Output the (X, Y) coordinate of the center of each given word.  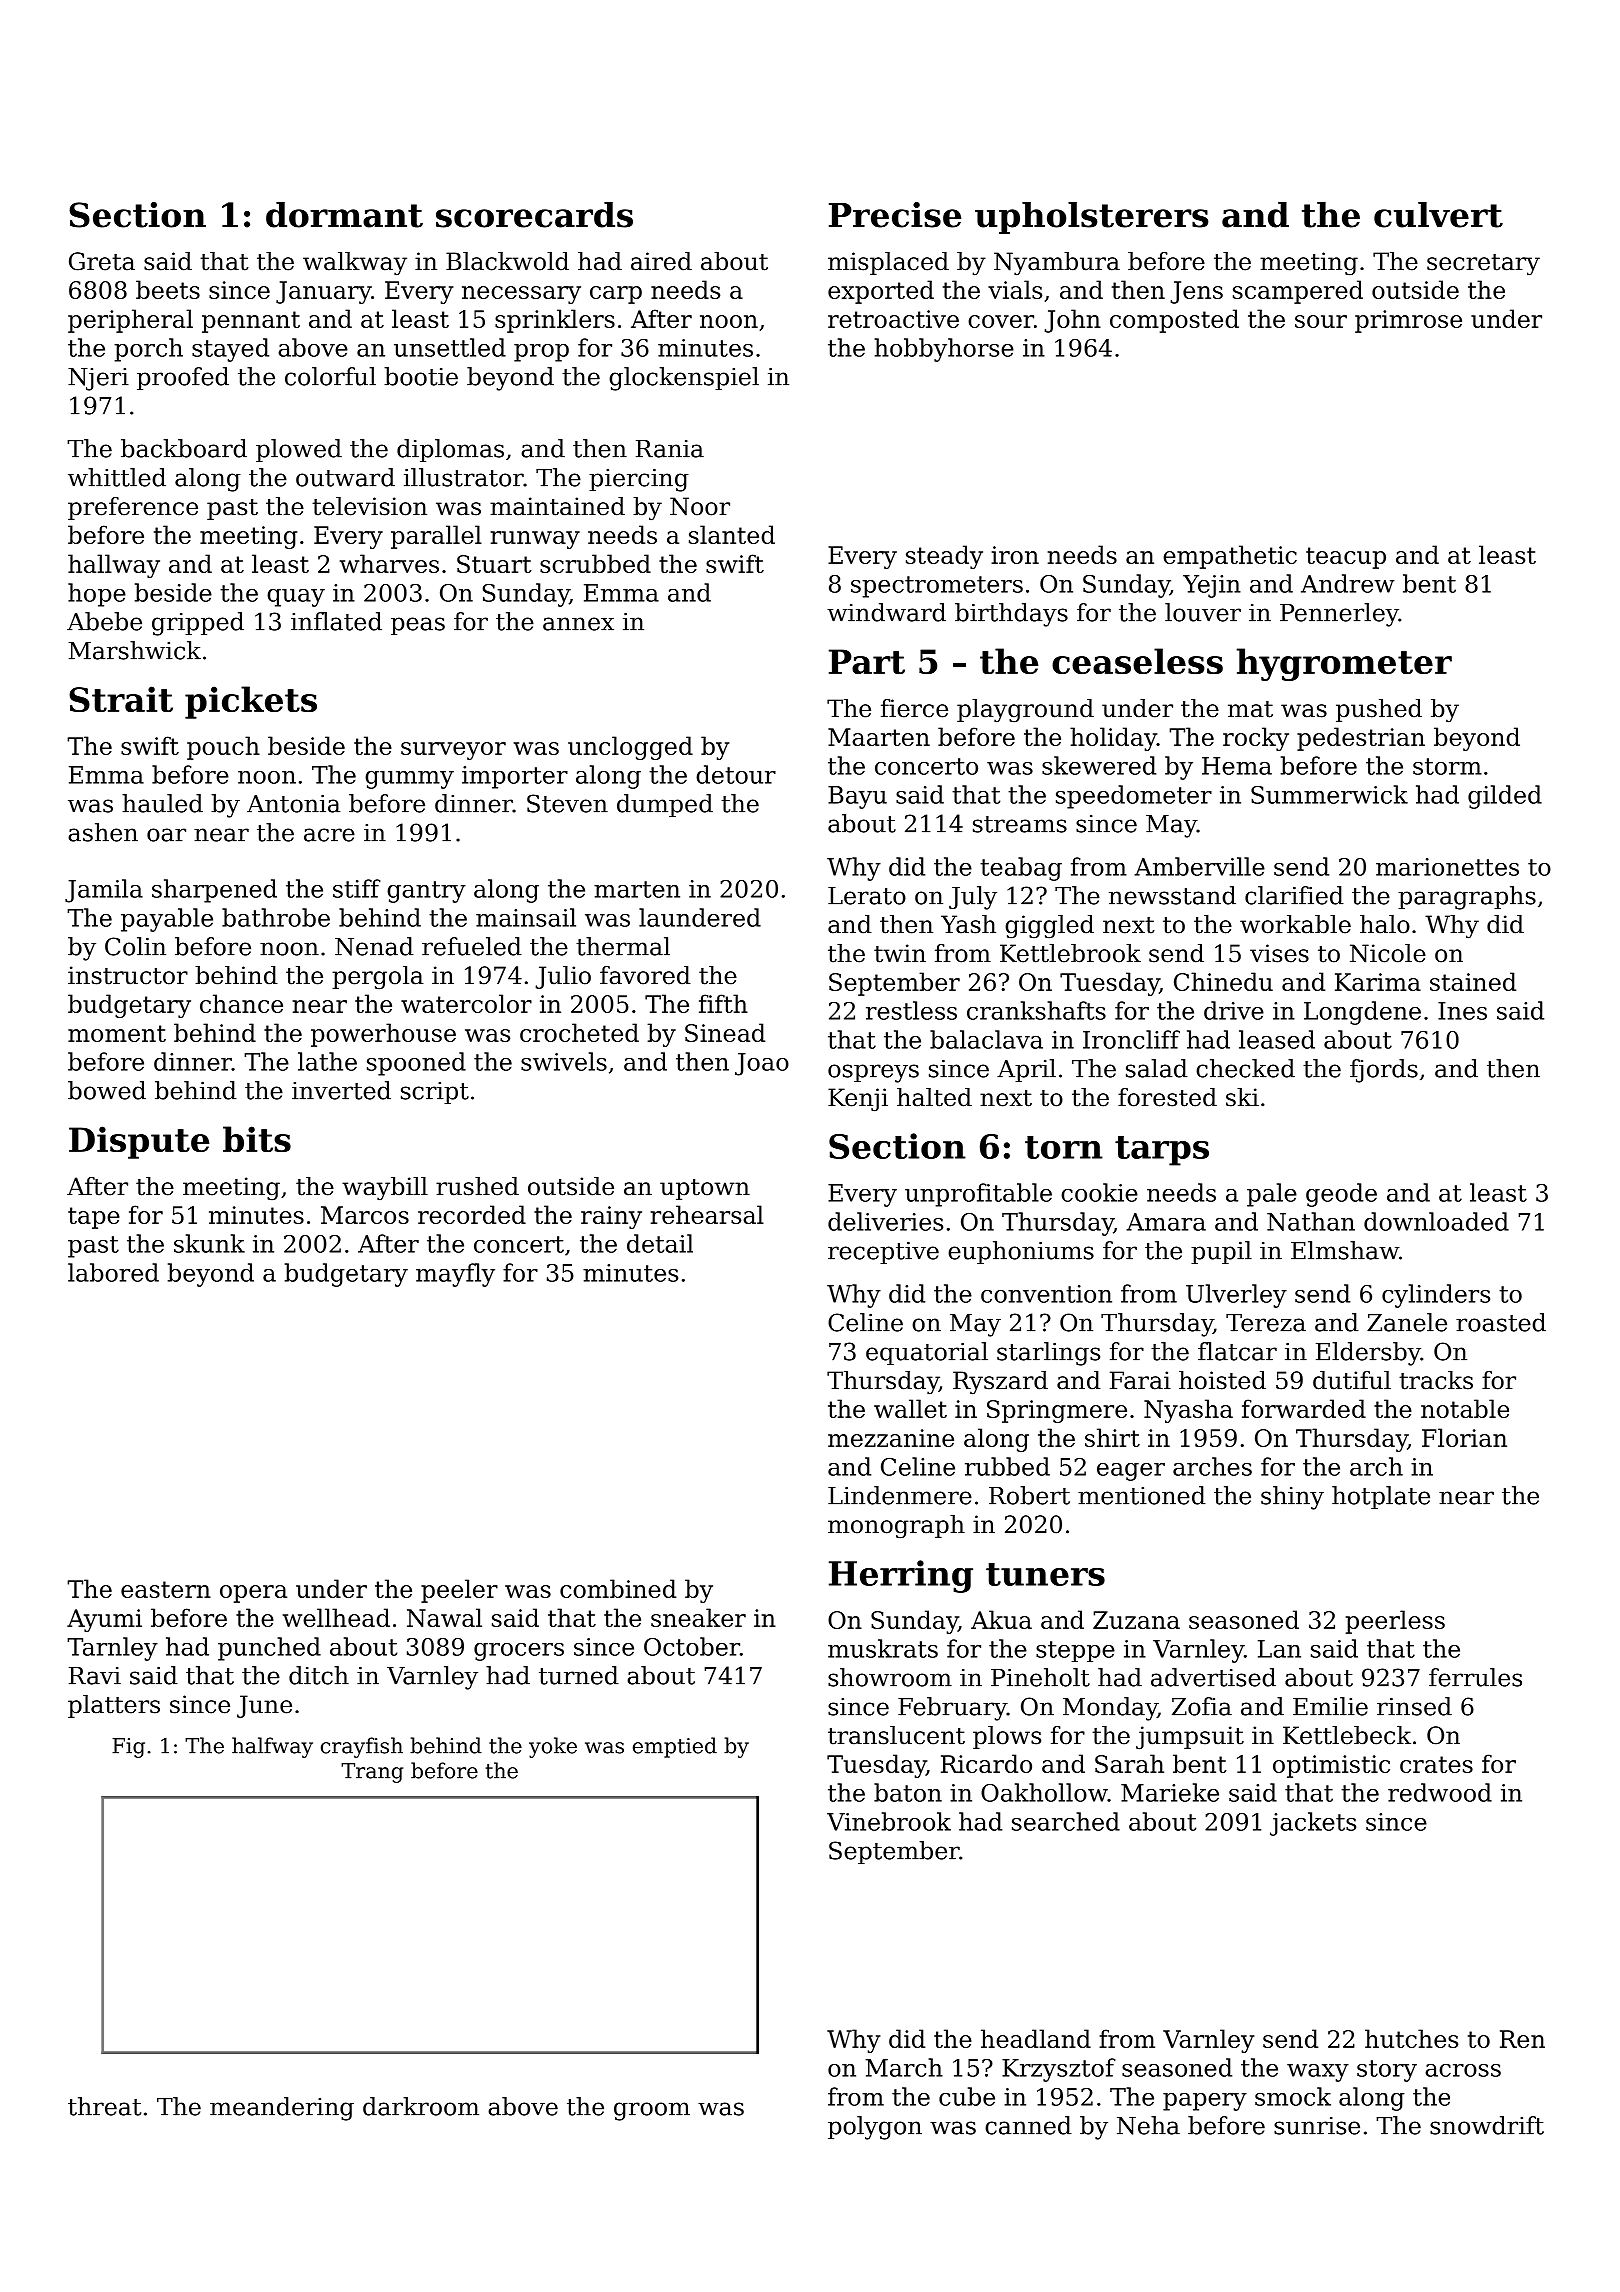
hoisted (1222, 1380)
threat (104, 2106)
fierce (914, 708)
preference (133, 508)
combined (618, 1588)
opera (253, 1594)
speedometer (1134, 797)
